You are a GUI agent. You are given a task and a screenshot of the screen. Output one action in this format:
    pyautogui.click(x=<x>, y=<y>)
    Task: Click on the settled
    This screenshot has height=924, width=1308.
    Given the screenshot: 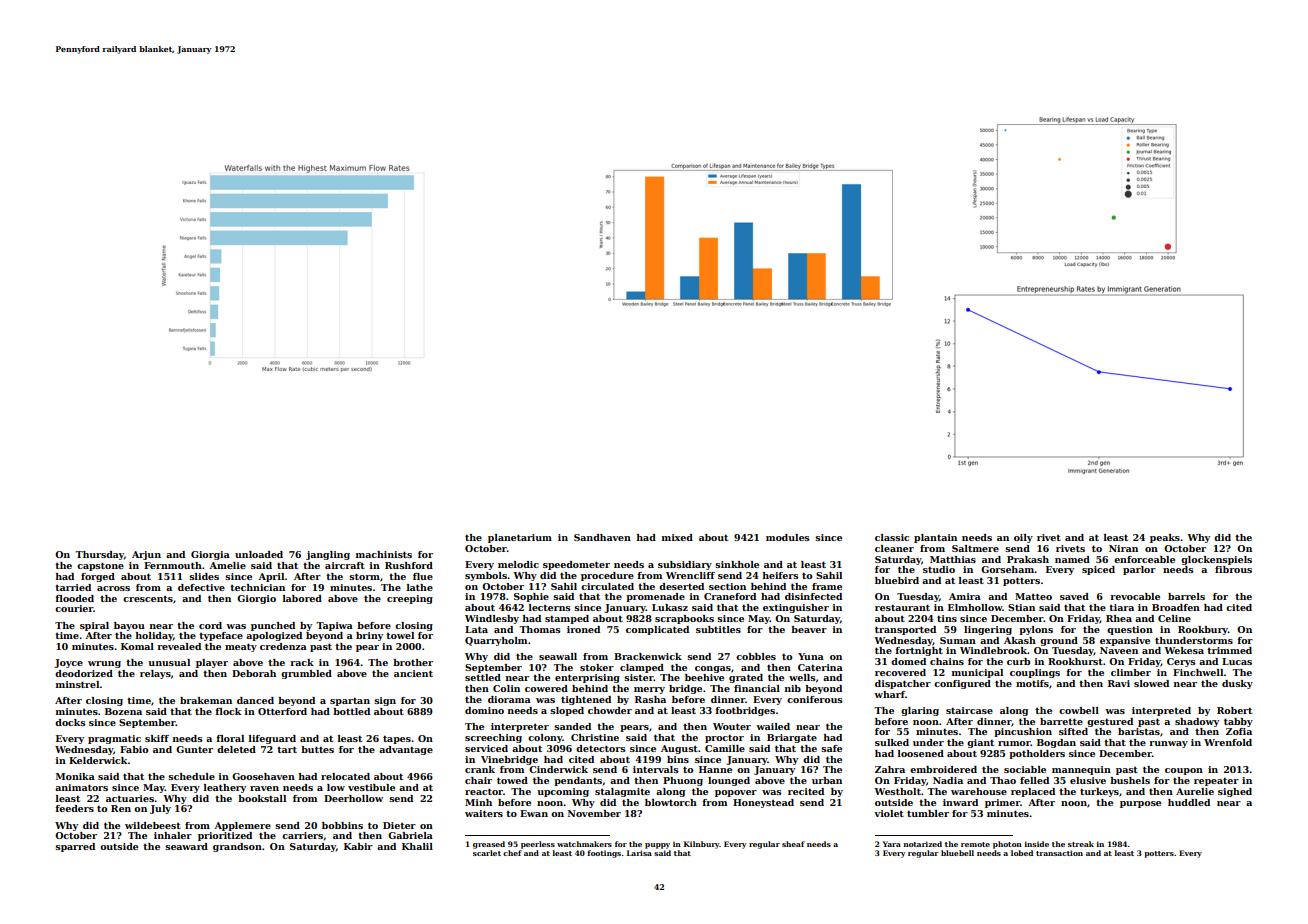 What is the action you would take?
    pyautogui.click(x=483, y=677)
